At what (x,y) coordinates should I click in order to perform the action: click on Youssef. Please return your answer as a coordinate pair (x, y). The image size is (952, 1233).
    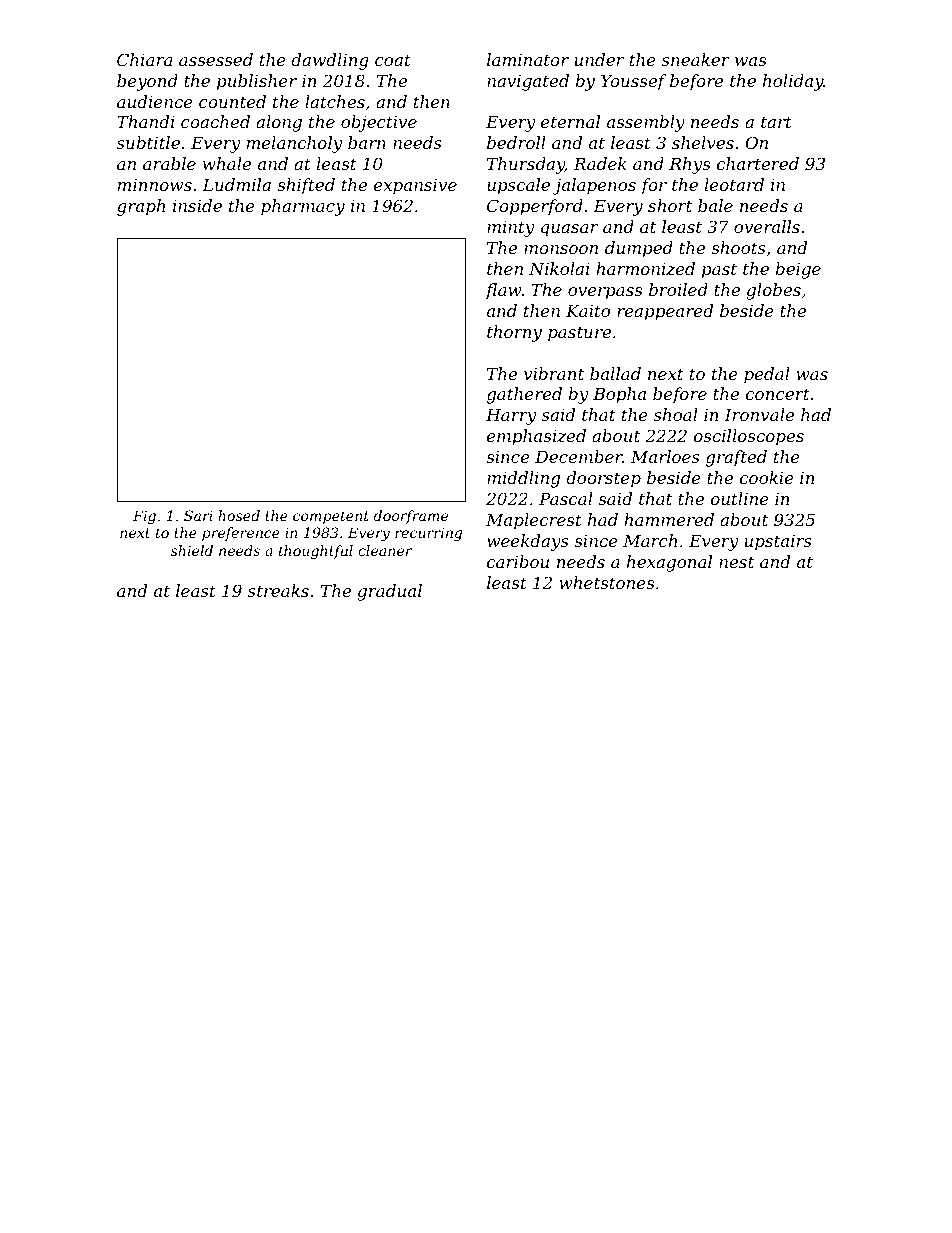
    Looking at the image, I should click on (634, 82).
